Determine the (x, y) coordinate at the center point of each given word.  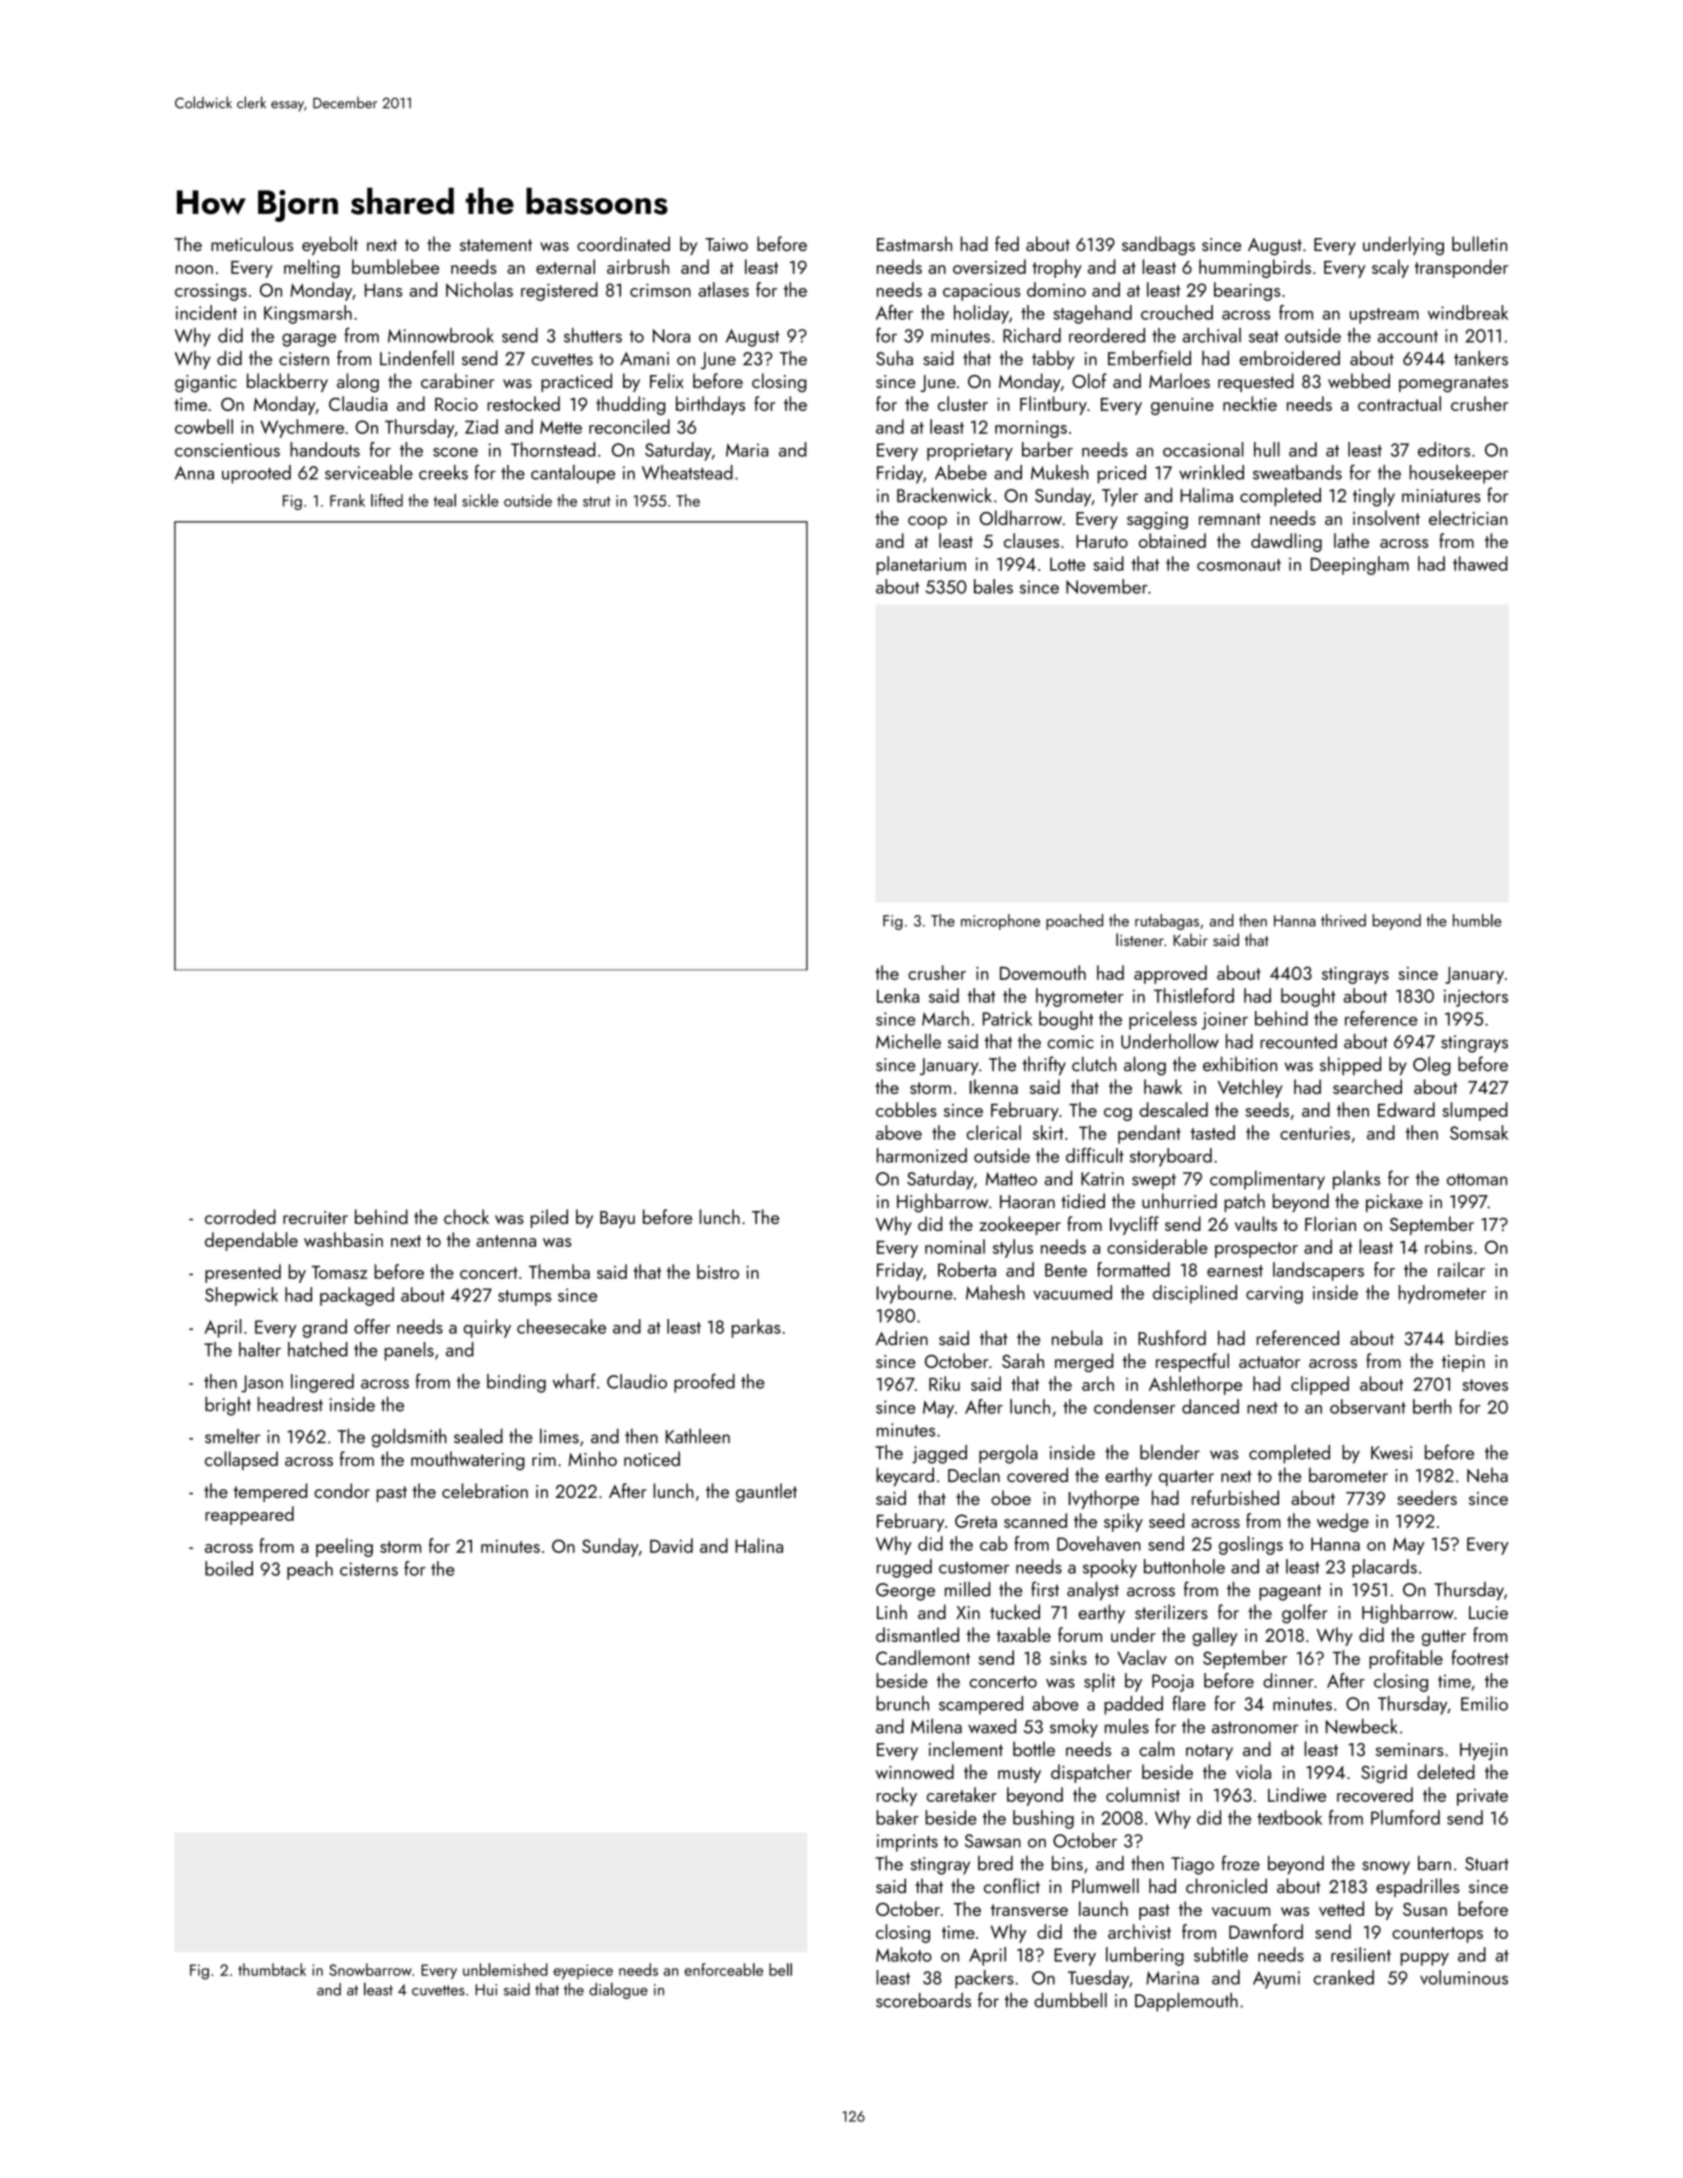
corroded (240, 1216)
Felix (667, 380)
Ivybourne (914, 1294)
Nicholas (479, 289)
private (1482, 1797)
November (1107, 586)
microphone (1000, 922)
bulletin (1479, 243)
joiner (1225, 1021)
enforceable (723, 1969)
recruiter (315, 1217)
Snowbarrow (370, 1969)
